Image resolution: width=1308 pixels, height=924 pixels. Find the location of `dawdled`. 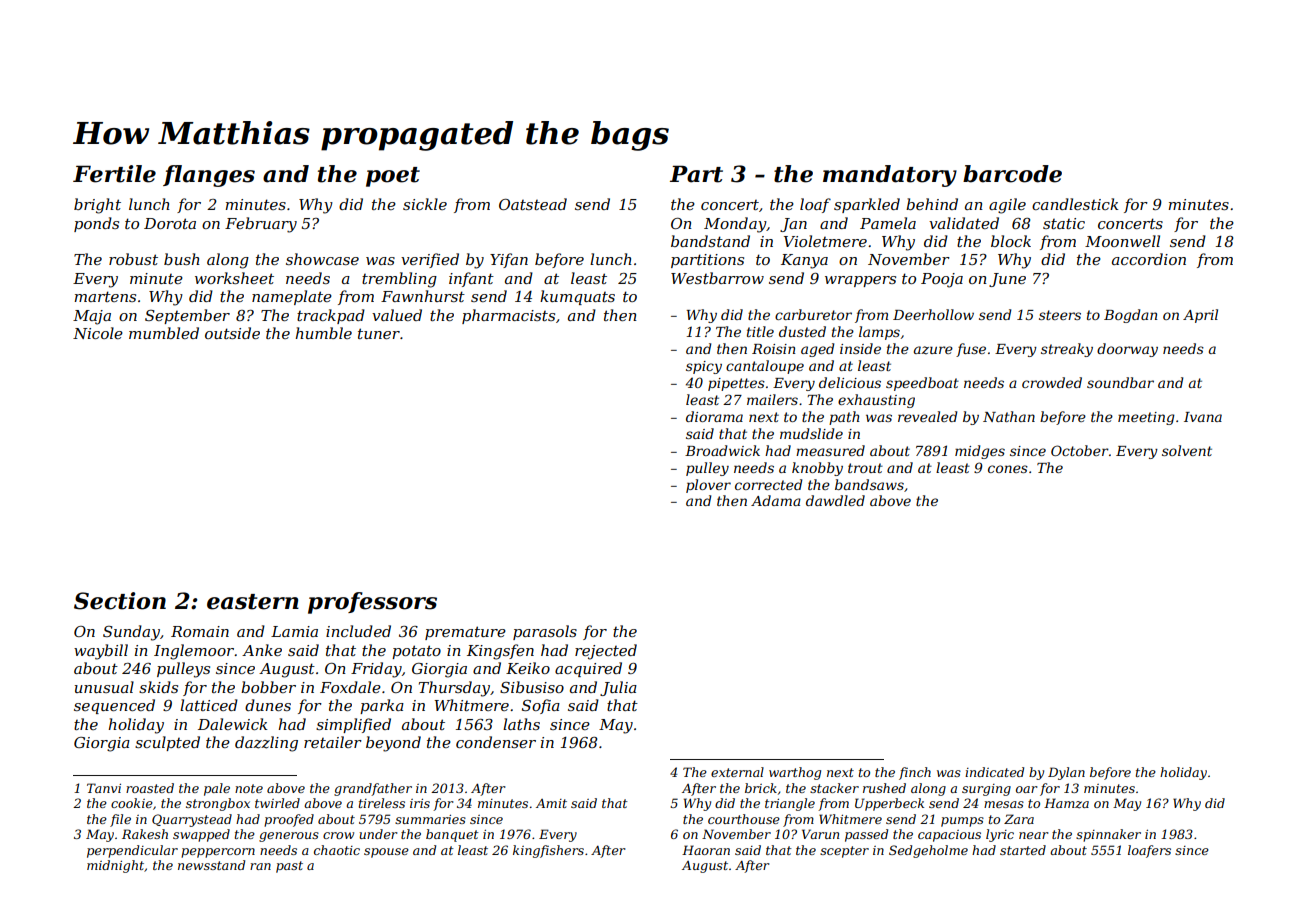

dawdled is located at coordinates (835, 500).
